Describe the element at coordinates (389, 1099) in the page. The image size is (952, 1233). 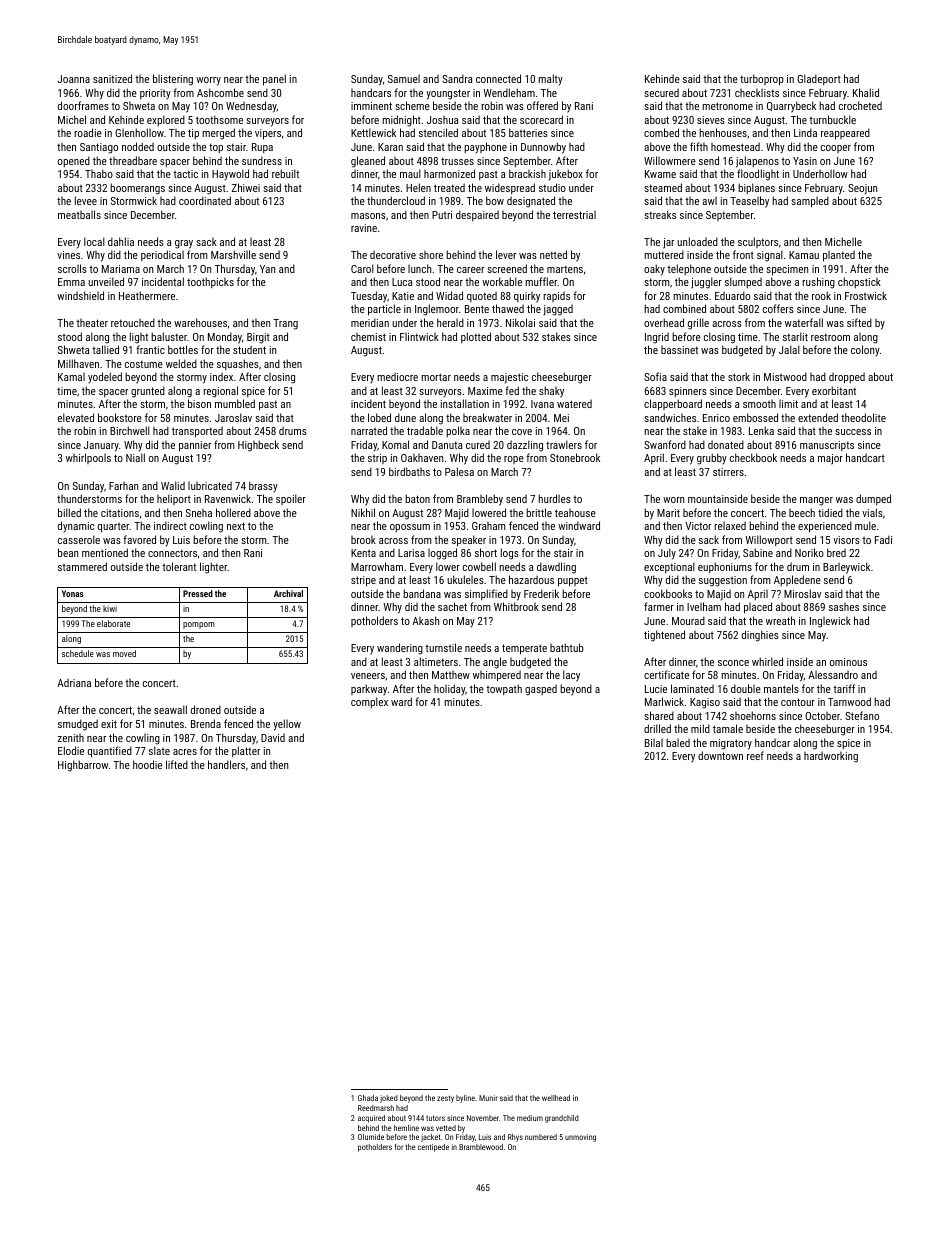
I see `joked` at that location.
